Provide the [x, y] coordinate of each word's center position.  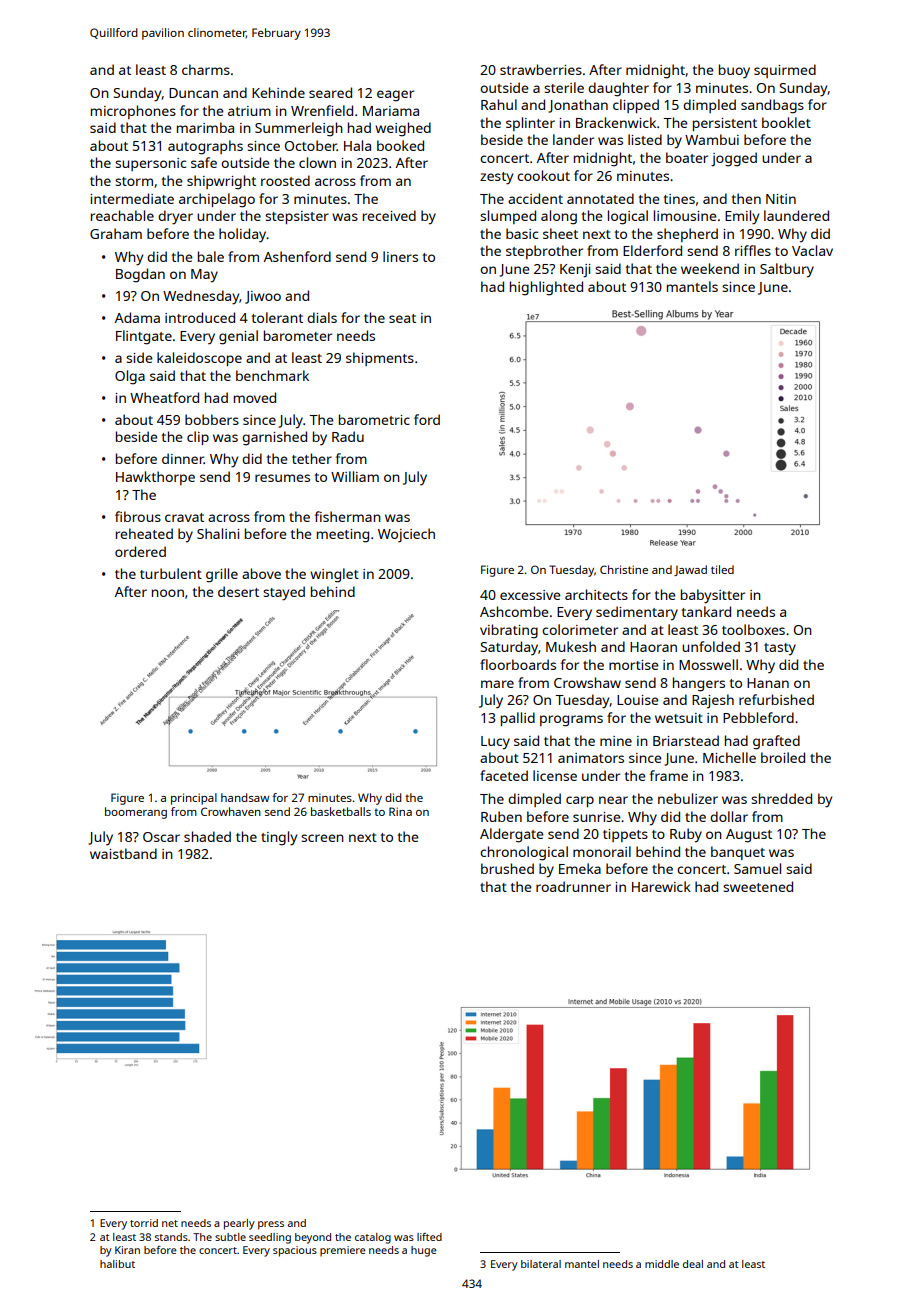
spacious [295, 1251]
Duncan [193, 93]
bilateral [541, 1264]
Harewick [661, 886]
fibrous [138, 516]
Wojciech [406, 535]
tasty [780, 649]
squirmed [785, 71]
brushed [507, 868]
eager [395, 96]
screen [322, 838]
